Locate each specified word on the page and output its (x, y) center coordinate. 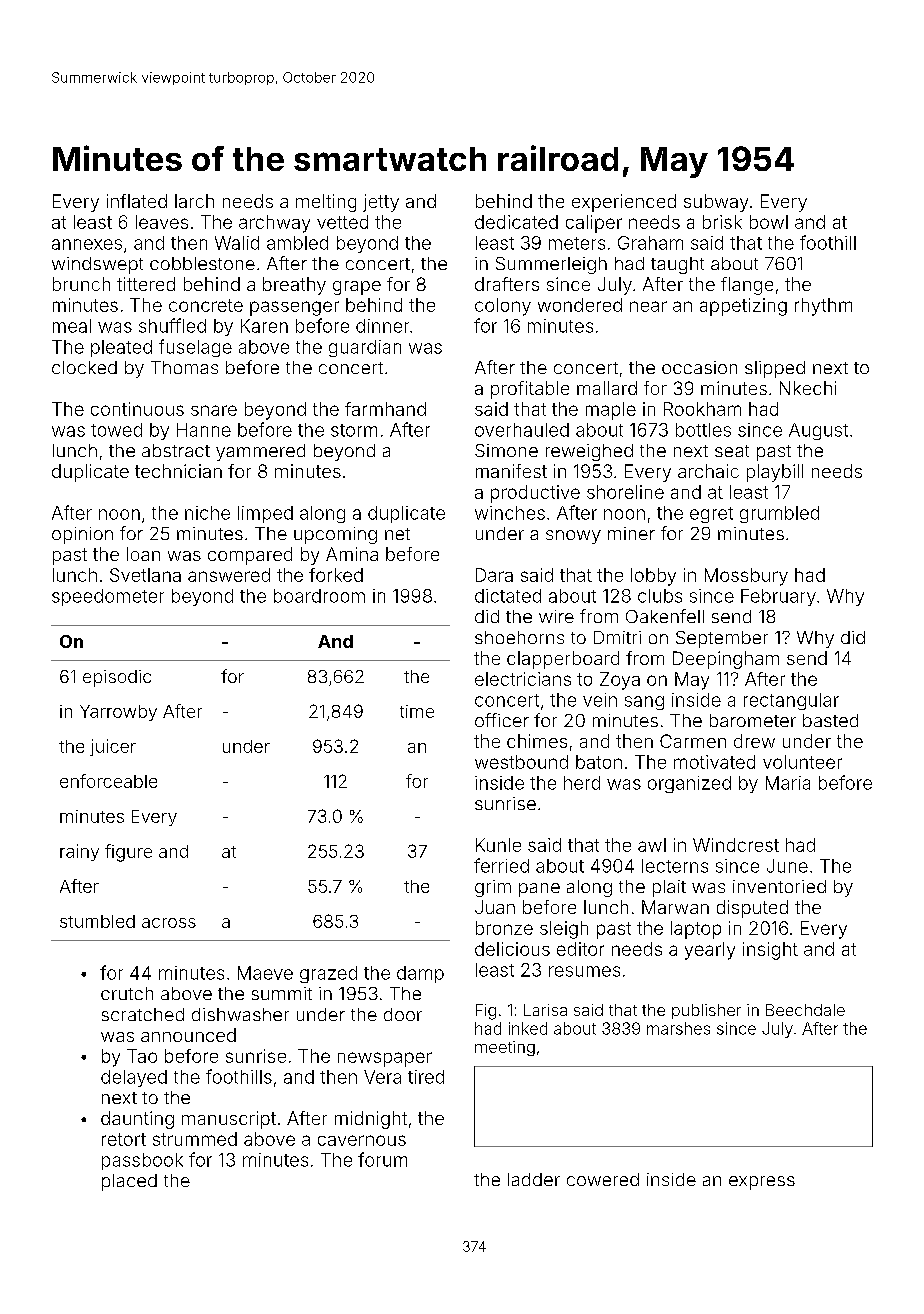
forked (336, 575)
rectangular (791, 701)
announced (188, 1035)
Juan (495, 907)
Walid (237, 243)
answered (229, 575)
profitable (530, 390)
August (818, 431)
